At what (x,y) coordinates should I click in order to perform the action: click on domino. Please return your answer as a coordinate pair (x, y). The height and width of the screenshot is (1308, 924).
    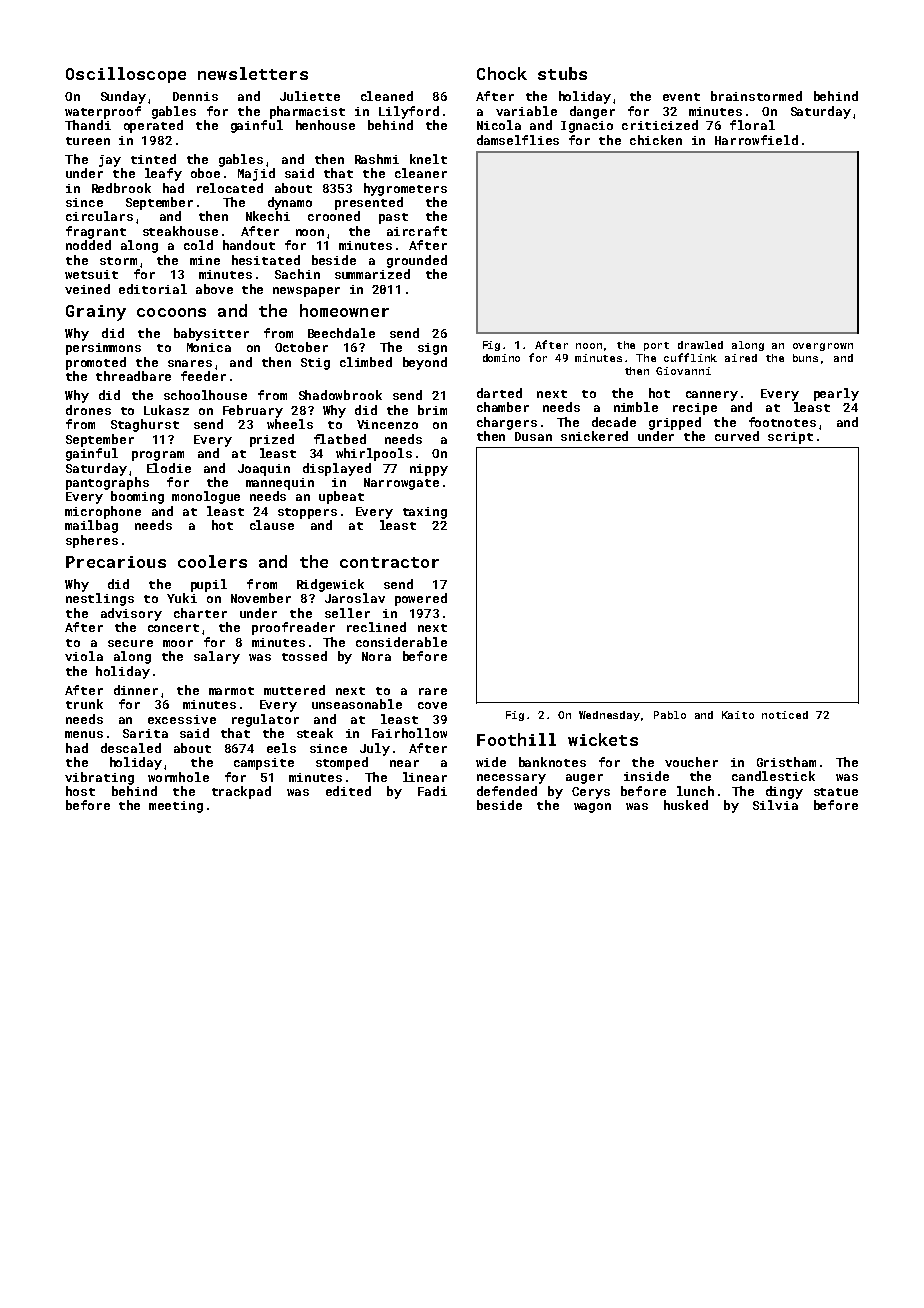
    Looking at the image, I should click on (501, 358).
